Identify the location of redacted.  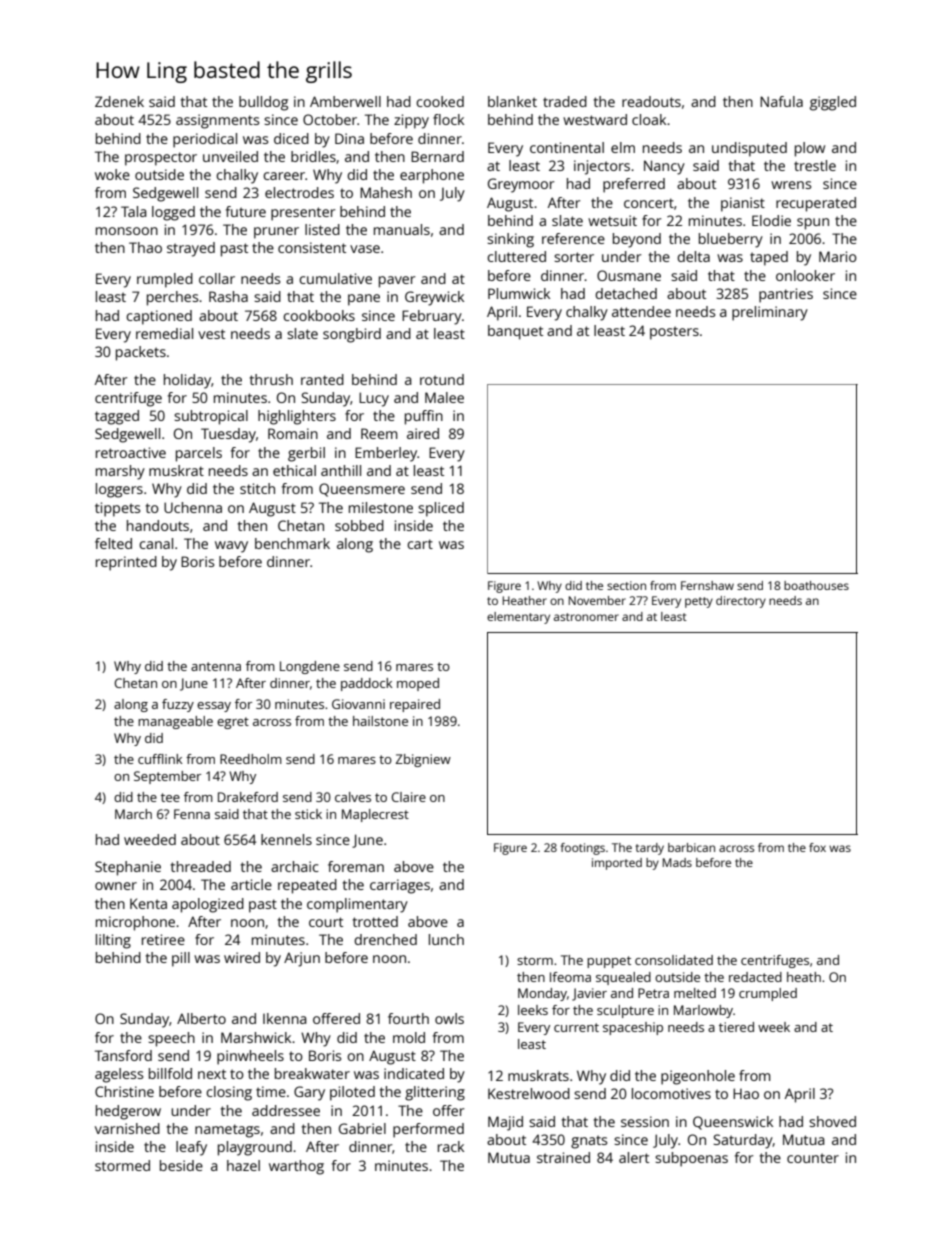
(755, 977).
